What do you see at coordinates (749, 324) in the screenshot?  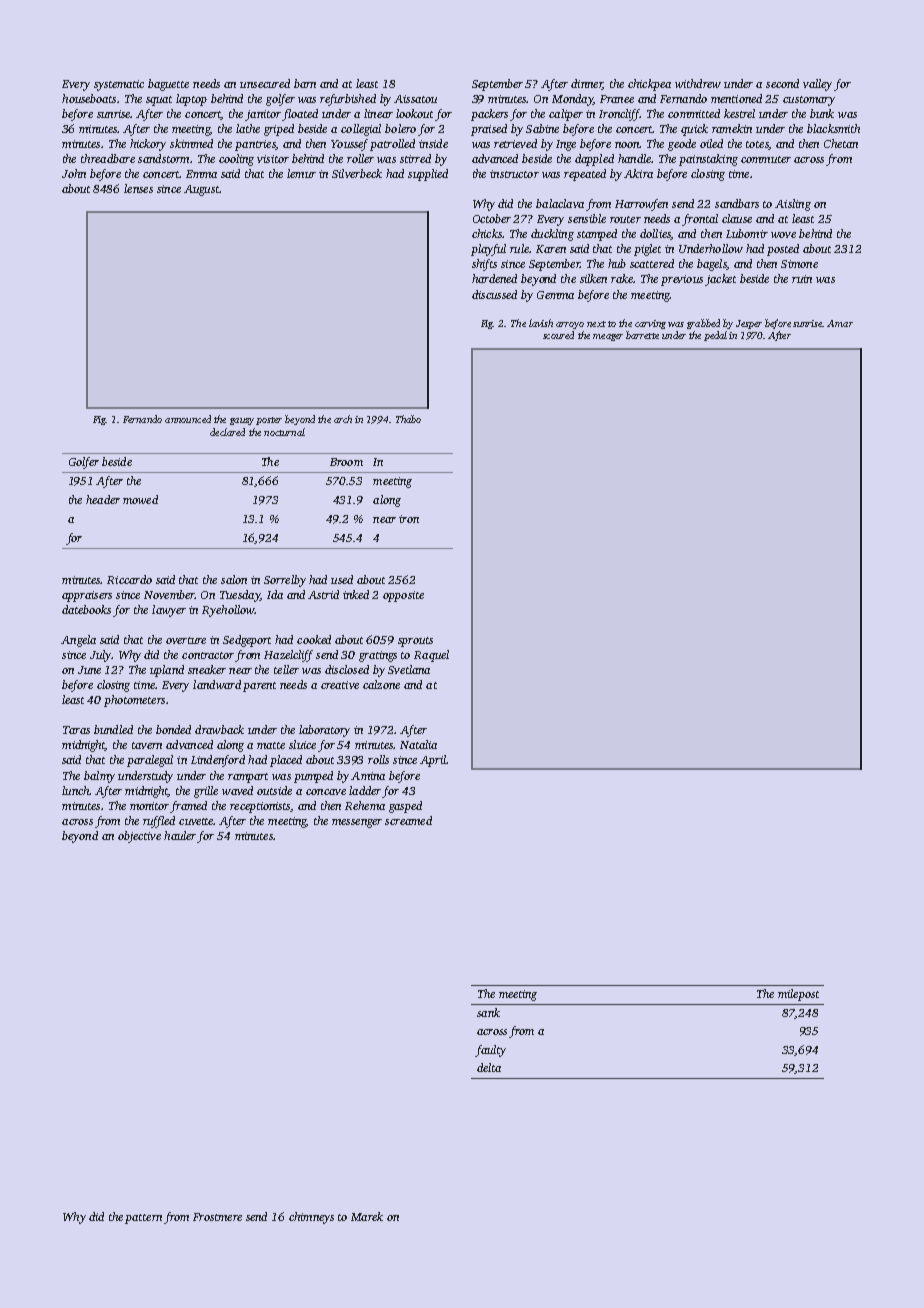 I see `Jesper` at bounding box center [749, 324].
